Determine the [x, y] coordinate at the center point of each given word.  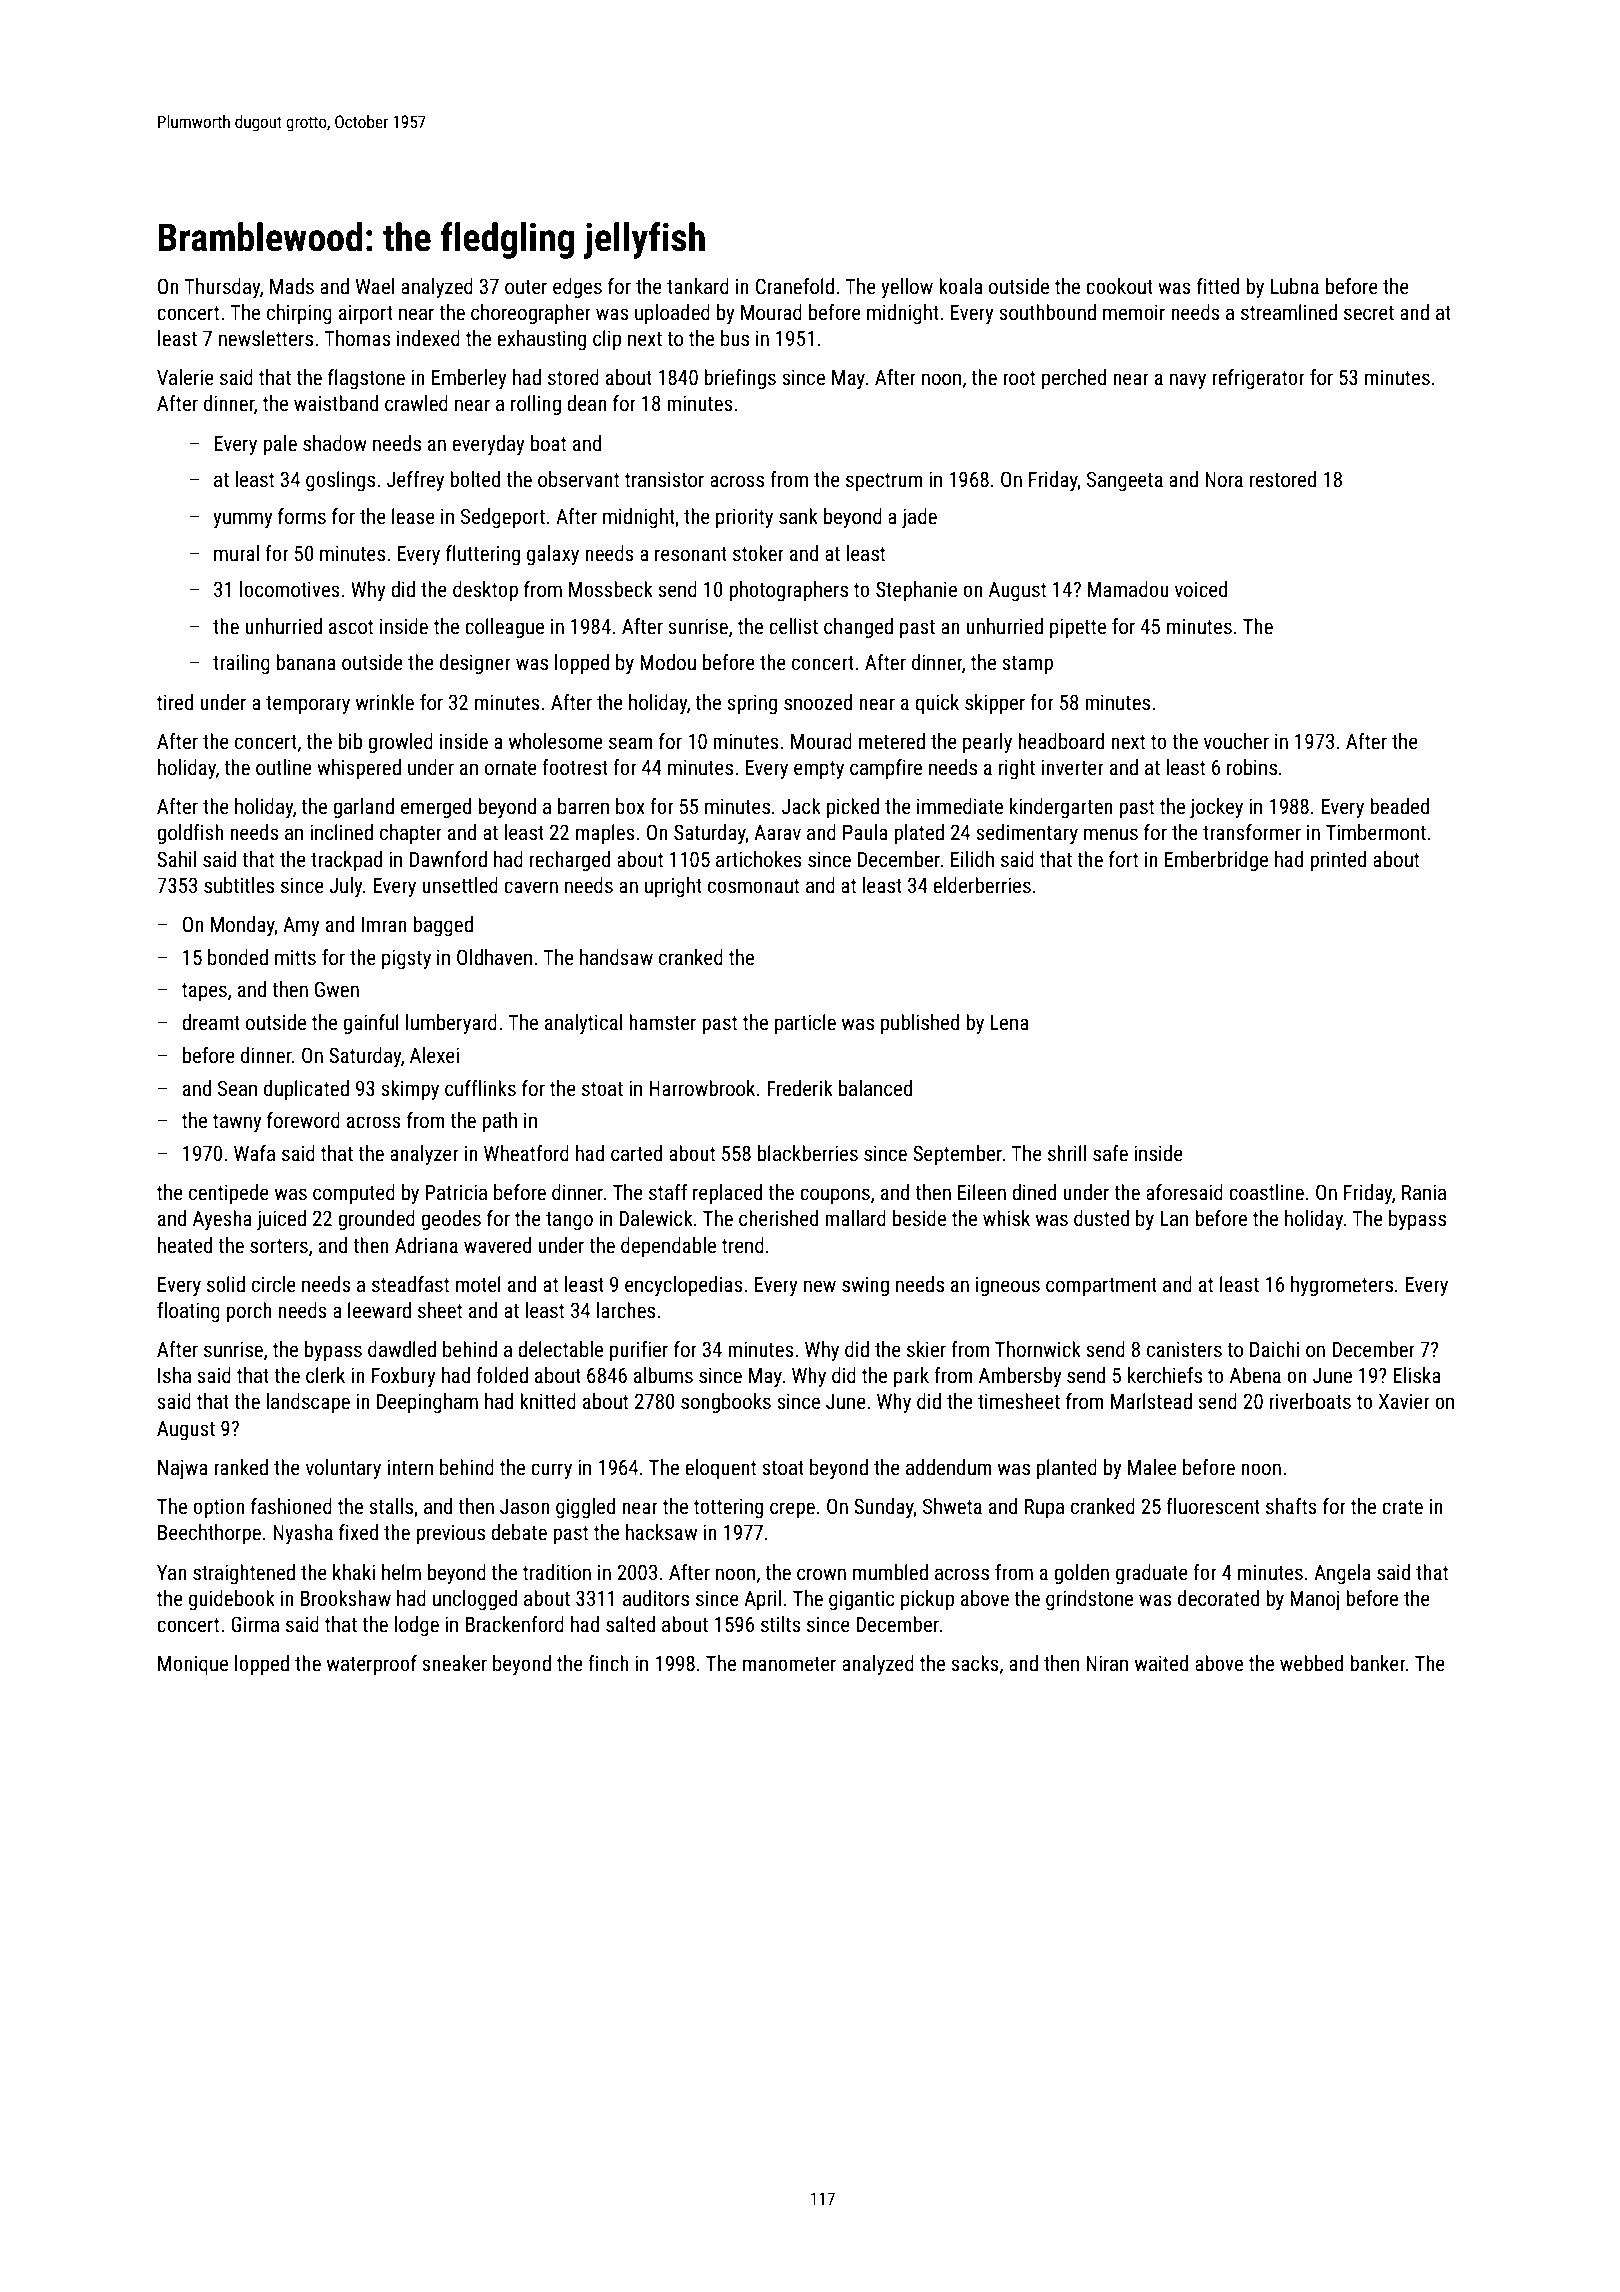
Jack [801, 806]
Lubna [1295, 286]
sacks [975, 1663]
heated [185, 1245]
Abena [1255, 1375]
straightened [244, 1574]
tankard [698, 286]
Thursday [222, 288]
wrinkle [385, 702]
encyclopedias [684, 1286]
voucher [1236, 741]
